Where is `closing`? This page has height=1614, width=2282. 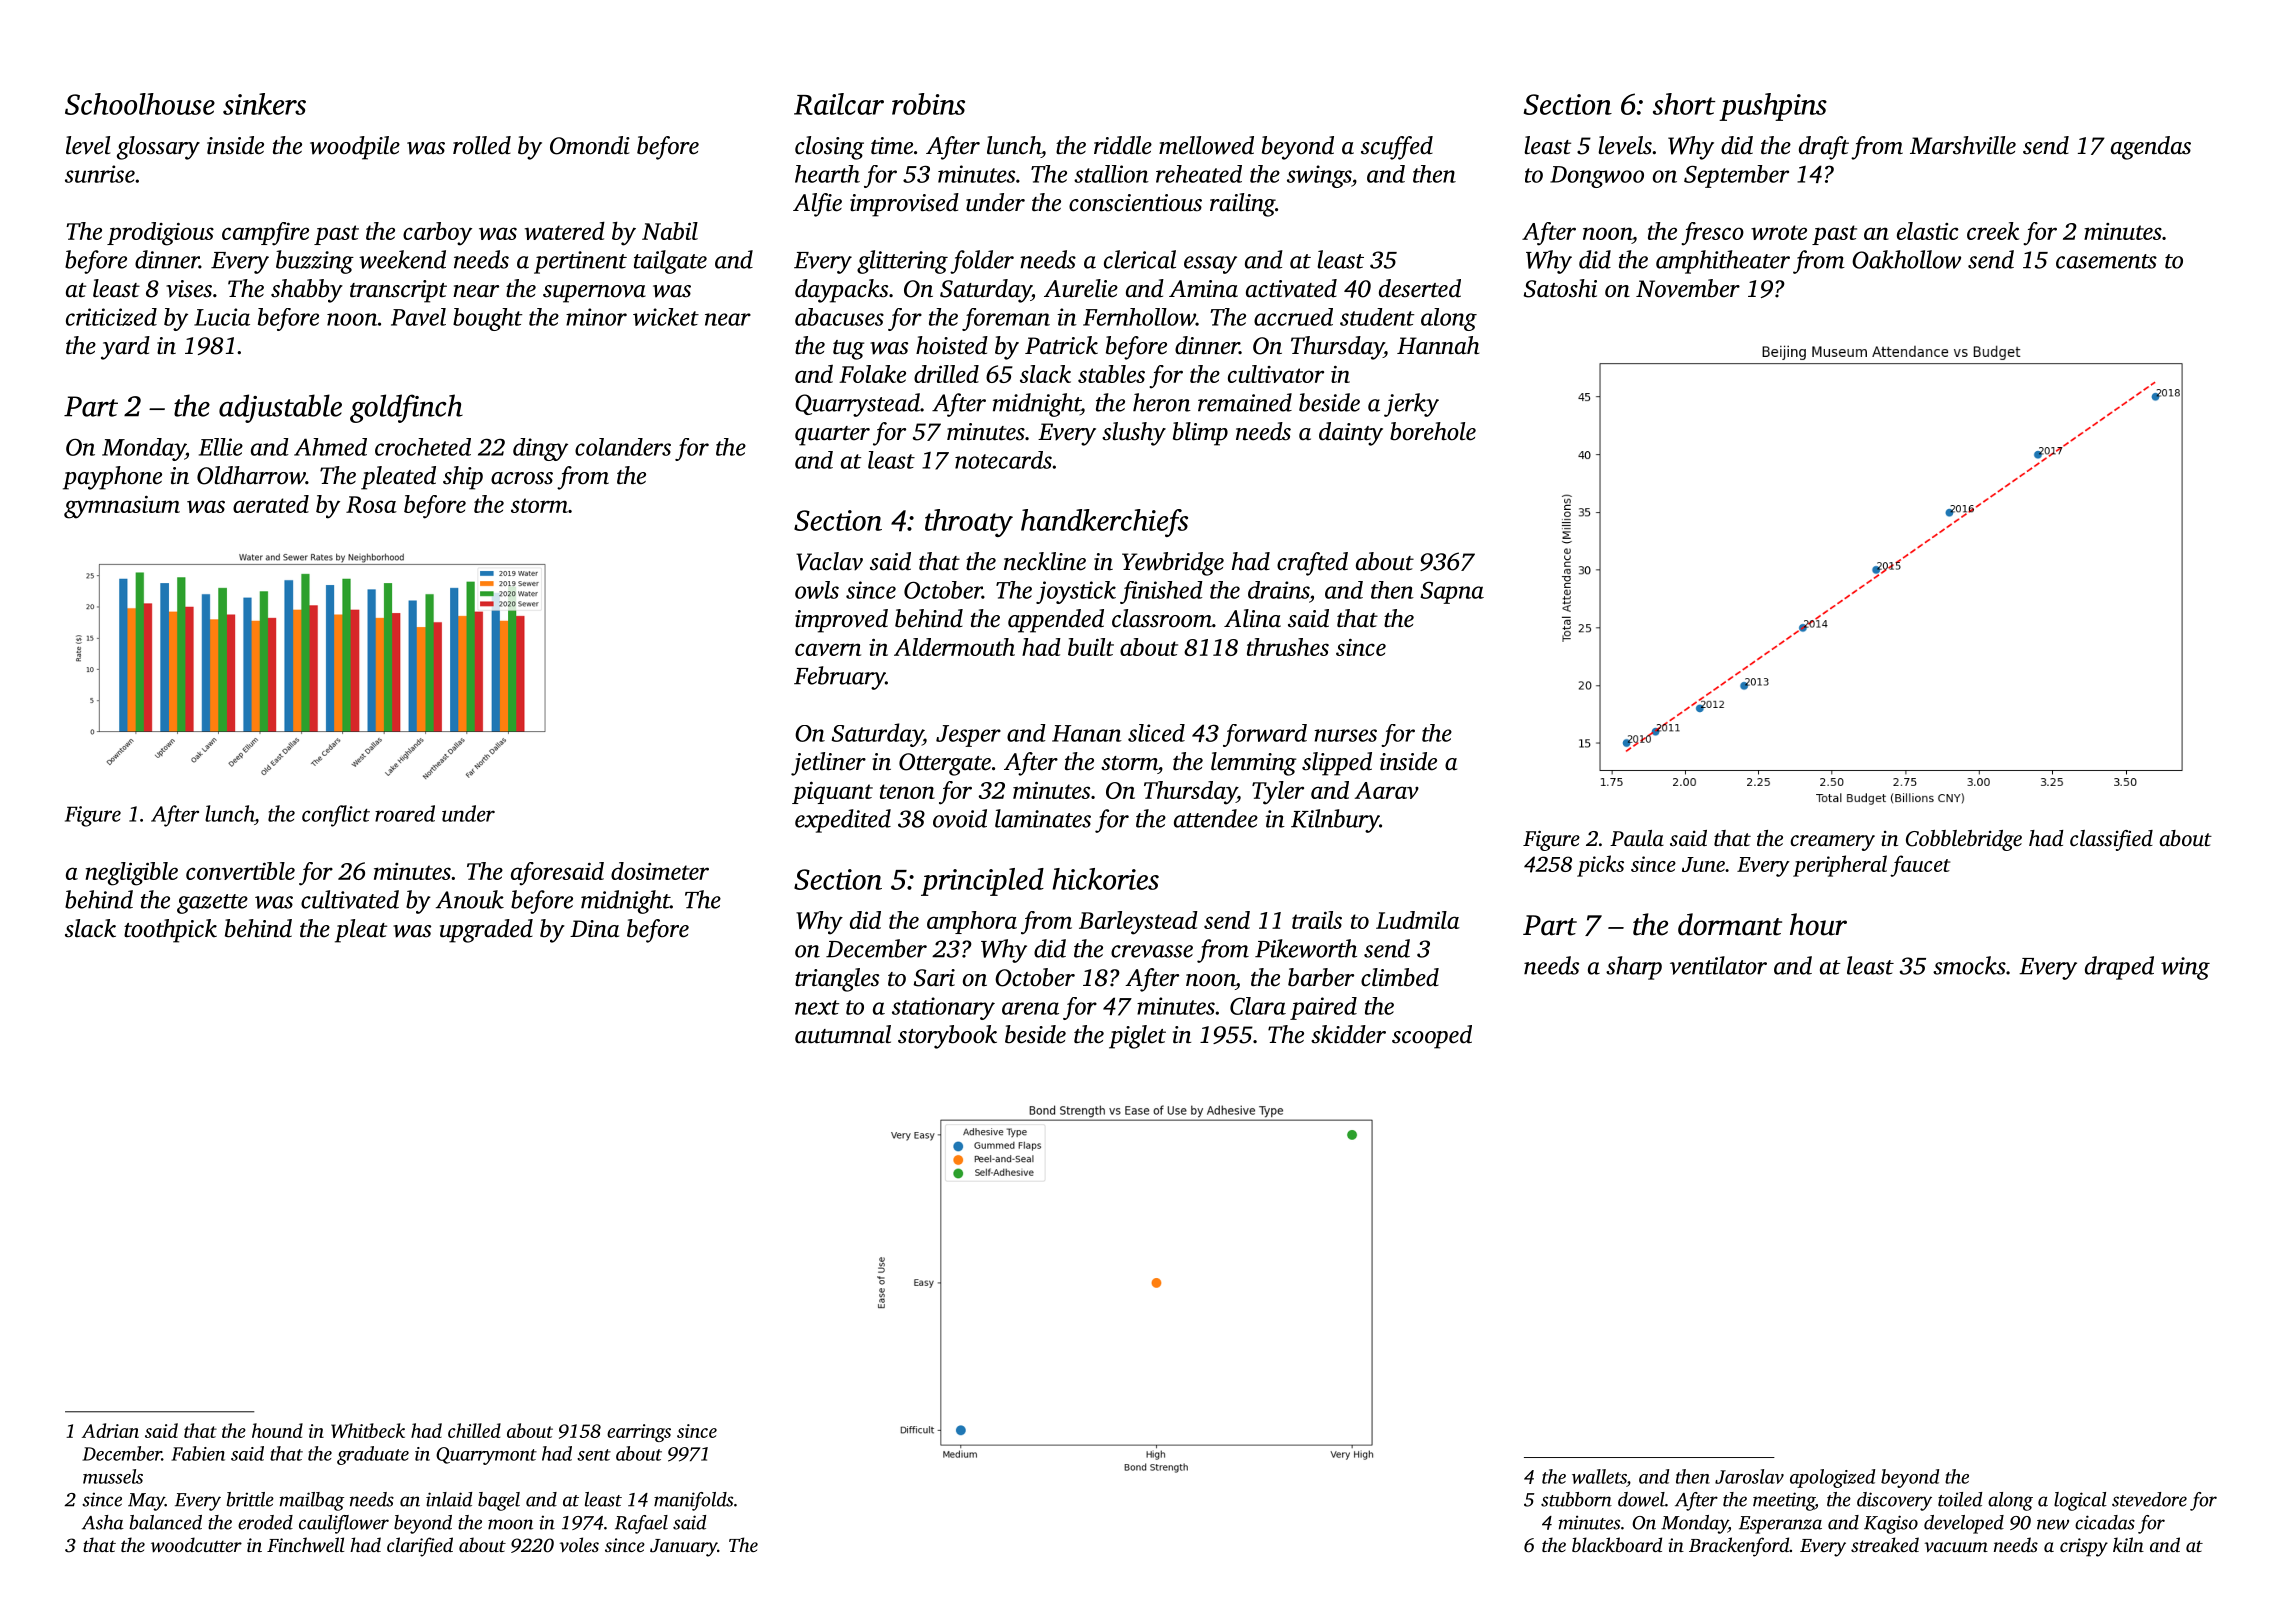 closing is located at coordinates (829, 148).
